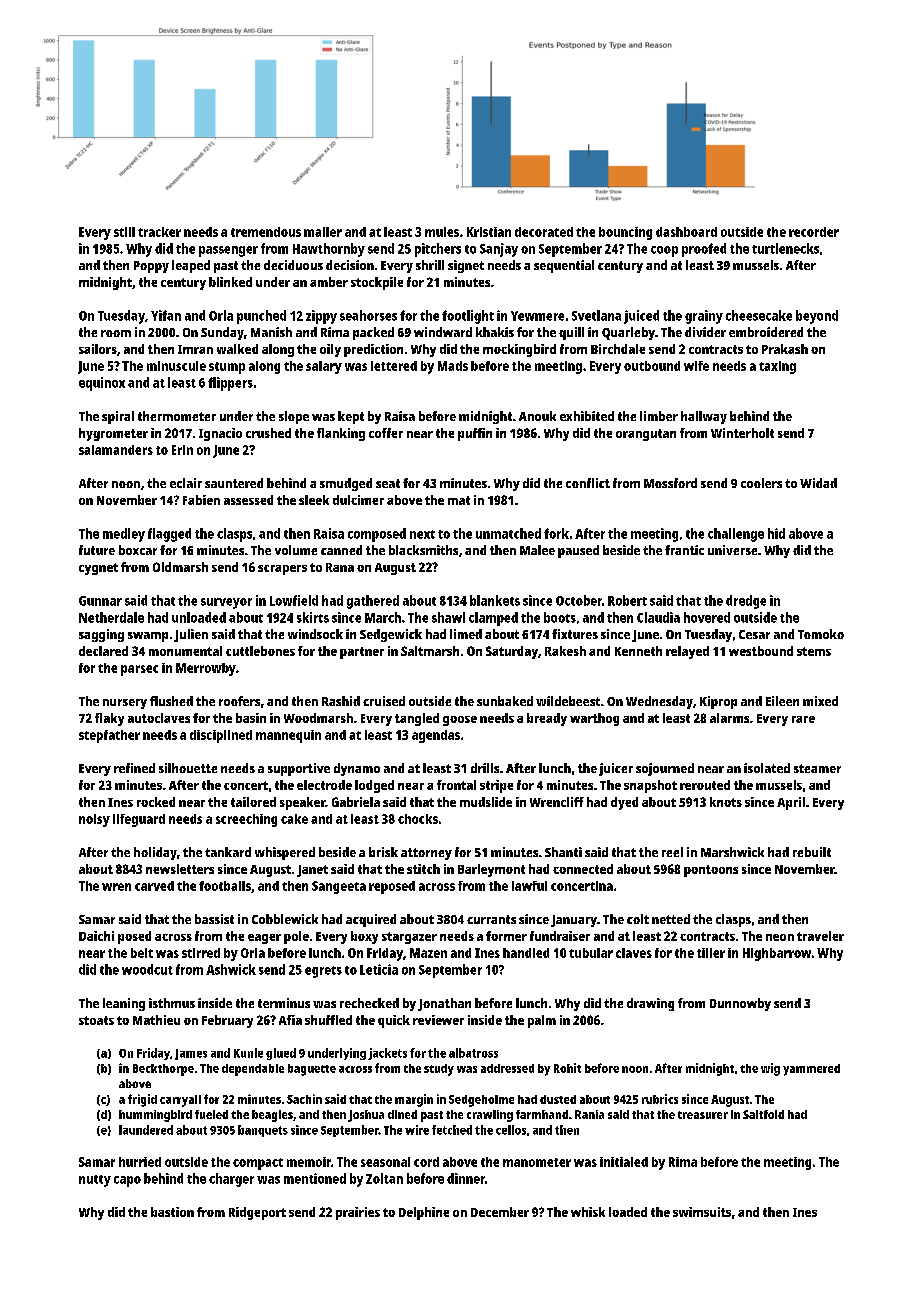 The image size is (924, 1308). What do you see at coordinates (142, 1100) in the image?
I see `frigid` at bounding box center [142, 1100].
